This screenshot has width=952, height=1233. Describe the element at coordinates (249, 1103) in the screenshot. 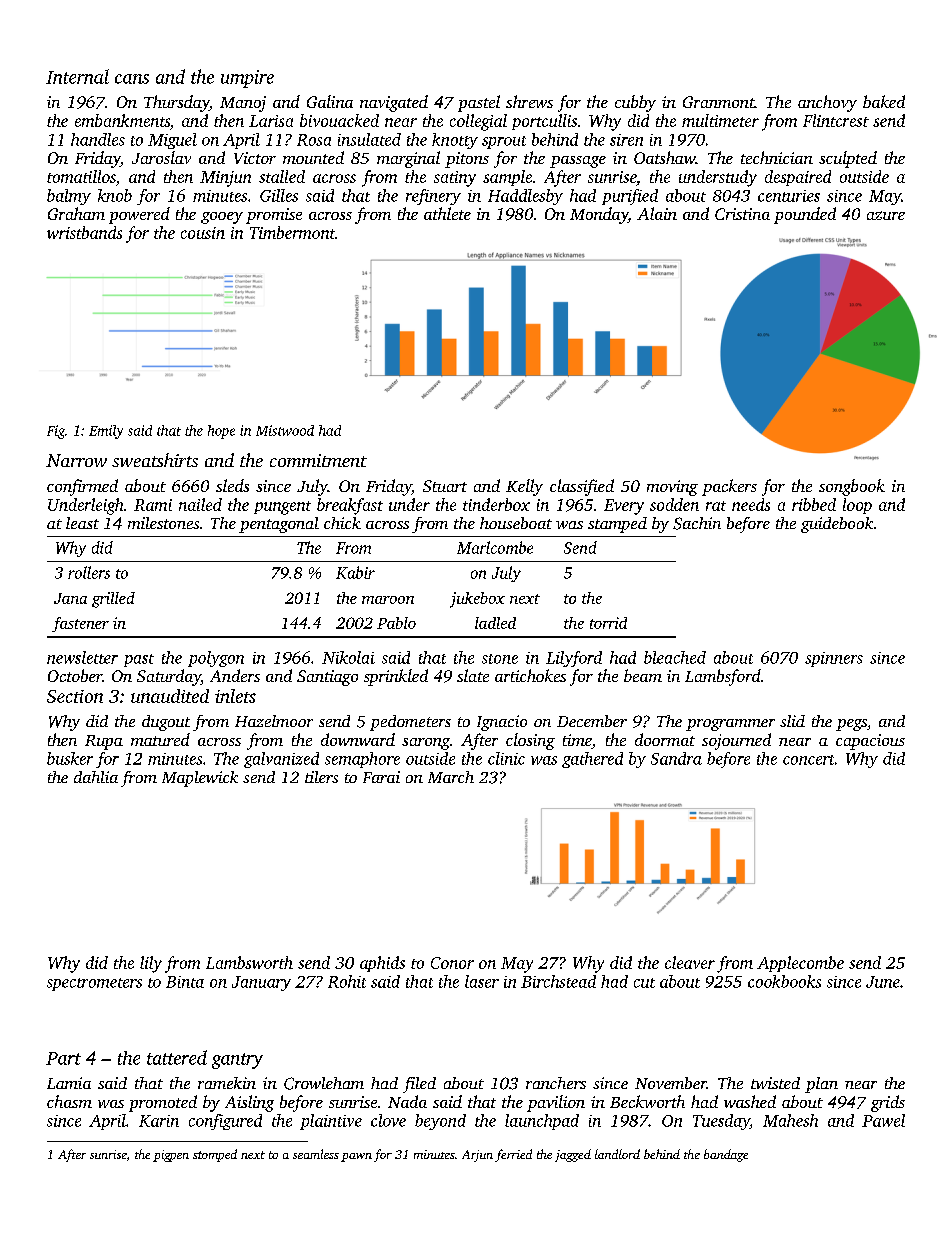

I see `Aisling` at that location.
